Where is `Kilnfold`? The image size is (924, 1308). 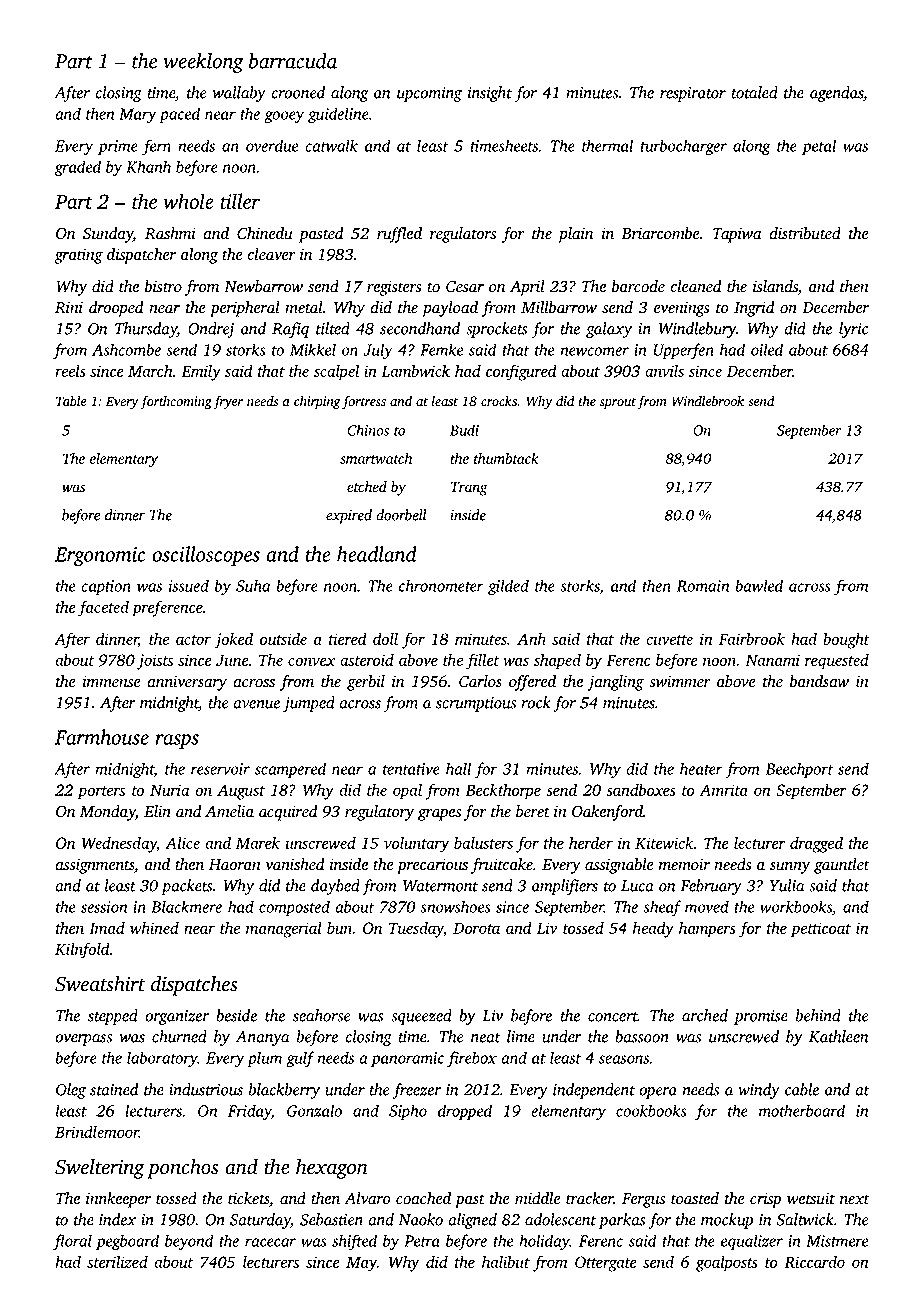 Kilnfold is located at coordinates (82, 950).
